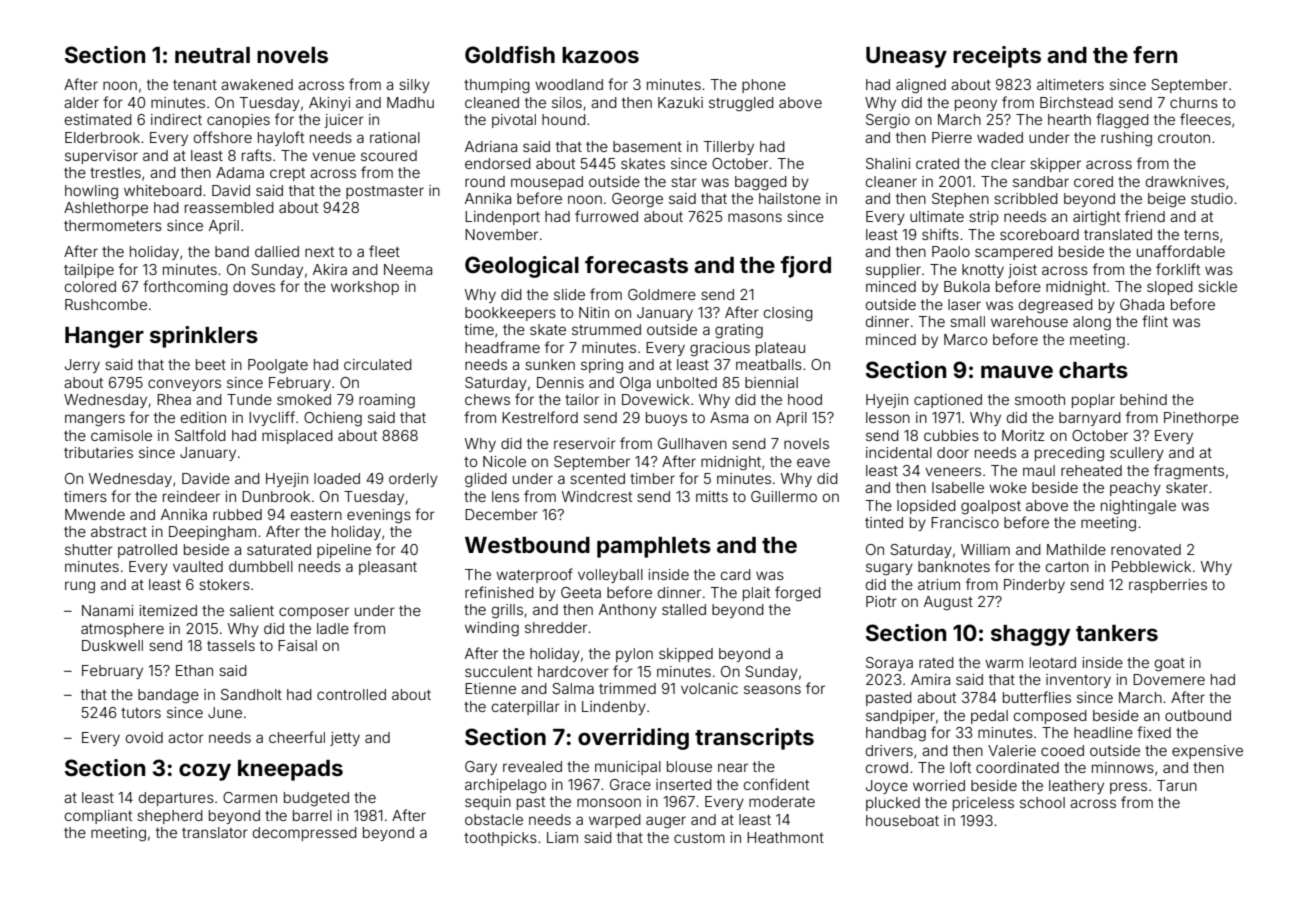 The image size is (1308, 924). I want to click on Uneasy, so click(906, 57).
